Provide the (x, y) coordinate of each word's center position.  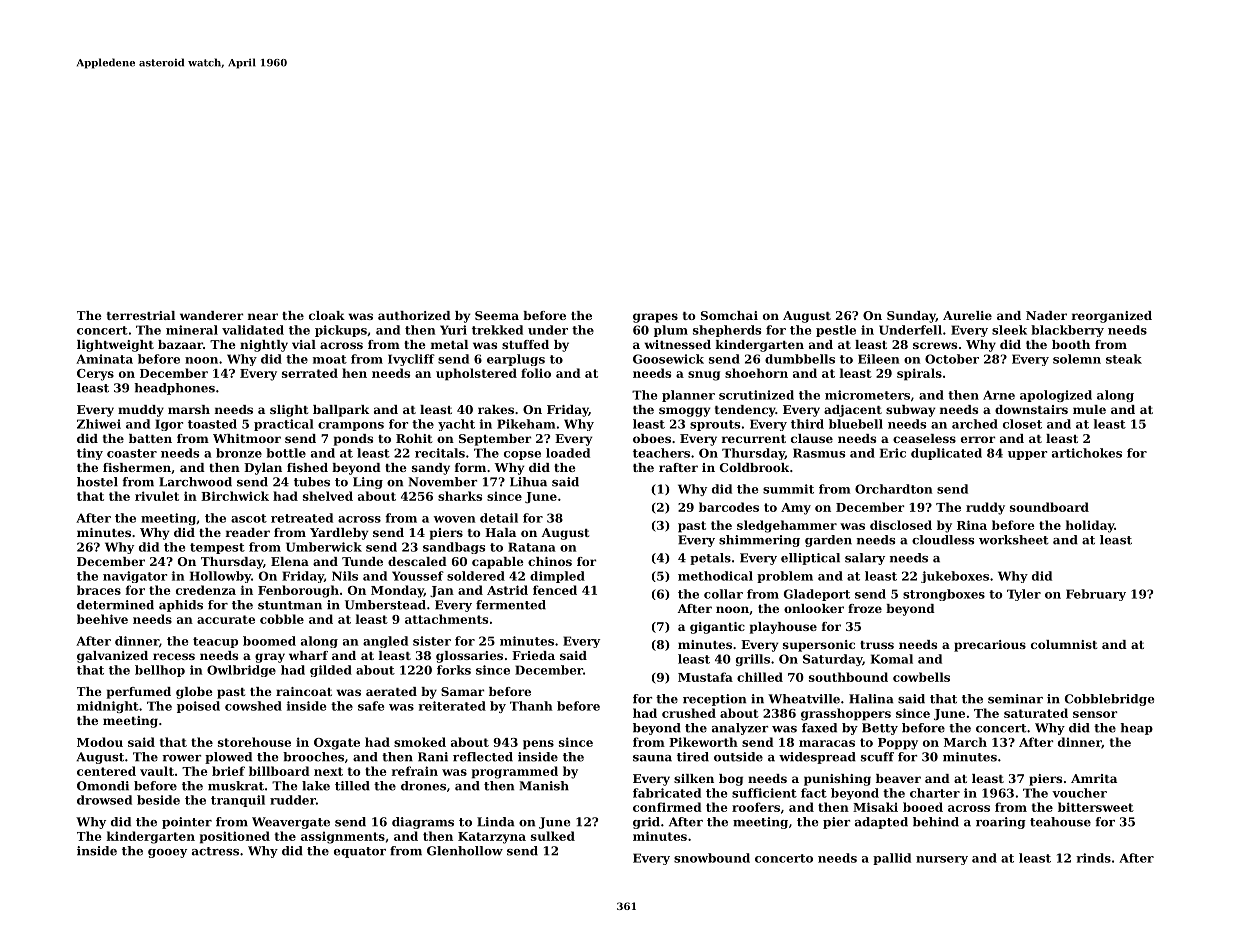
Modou (100, 742)
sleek (1009, 330)
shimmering (759, 541)
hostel (97, 482)
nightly (264, 346)
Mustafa (705, 677)
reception (714, 700)
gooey (167, 853)
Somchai (729, 315)
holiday (1090, 526)
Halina (871, 699)
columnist (1064, 644)
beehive (102, 619)
